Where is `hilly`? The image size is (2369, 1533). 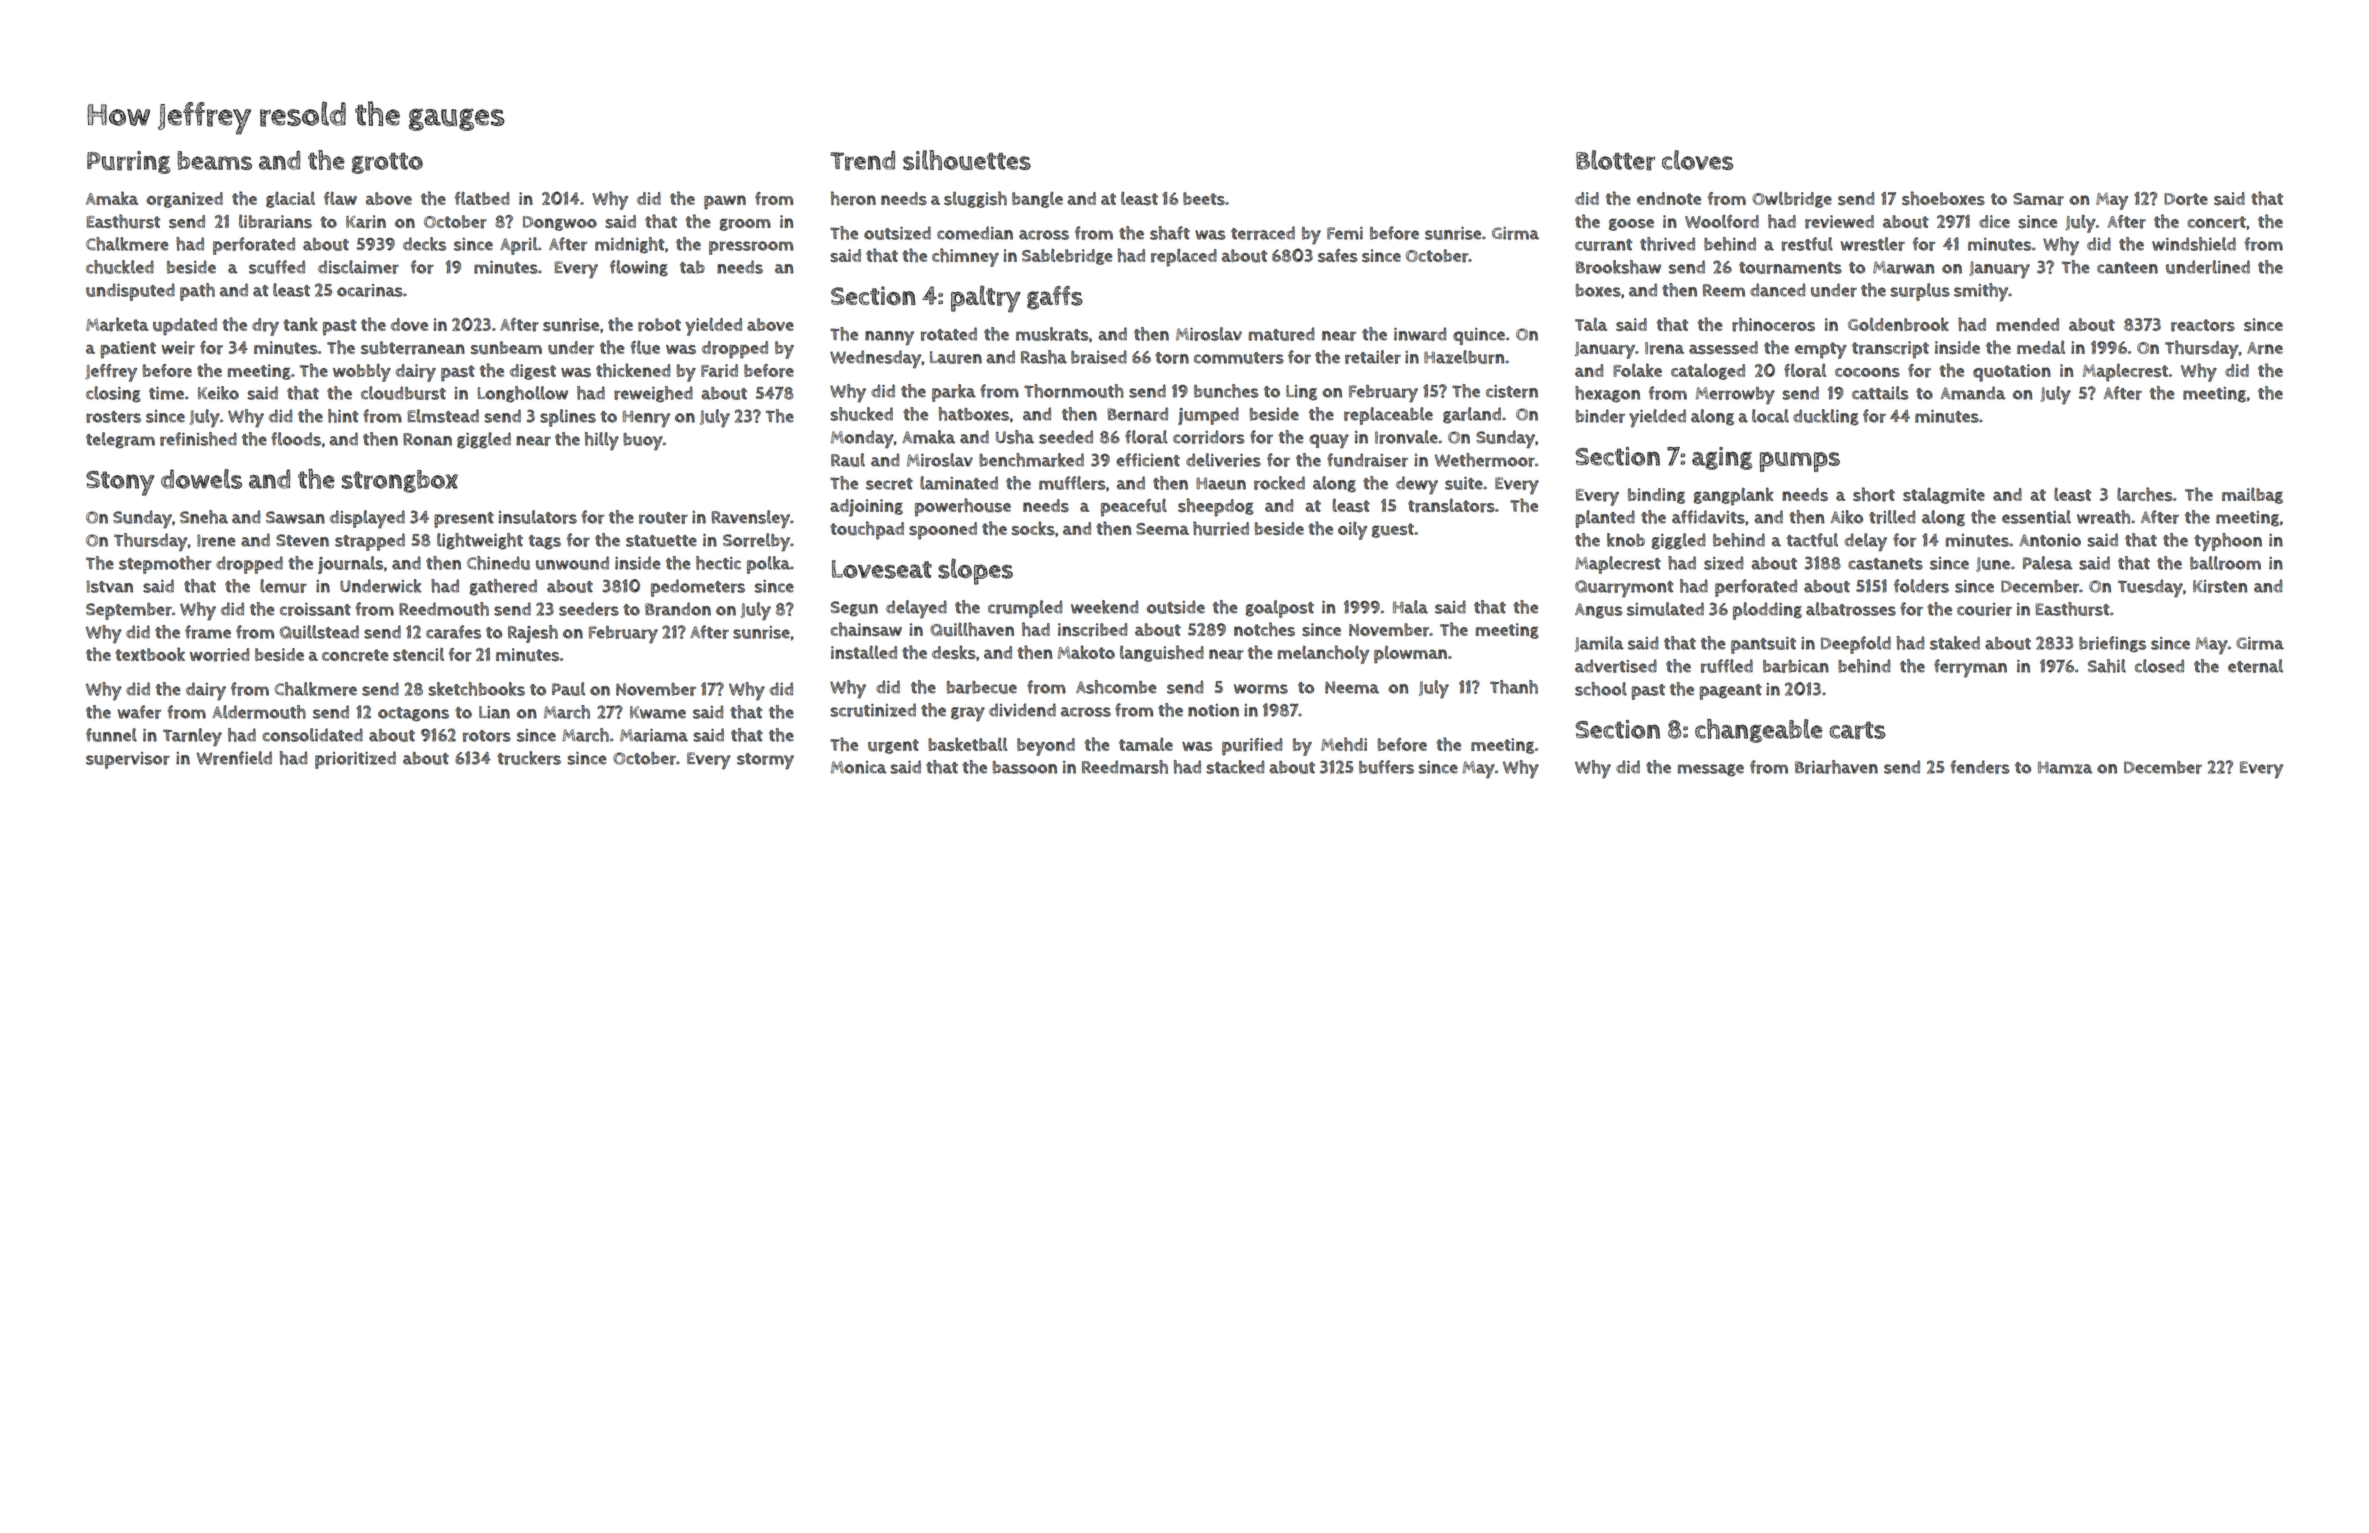 hilly is located at coordinates (602, 441).
